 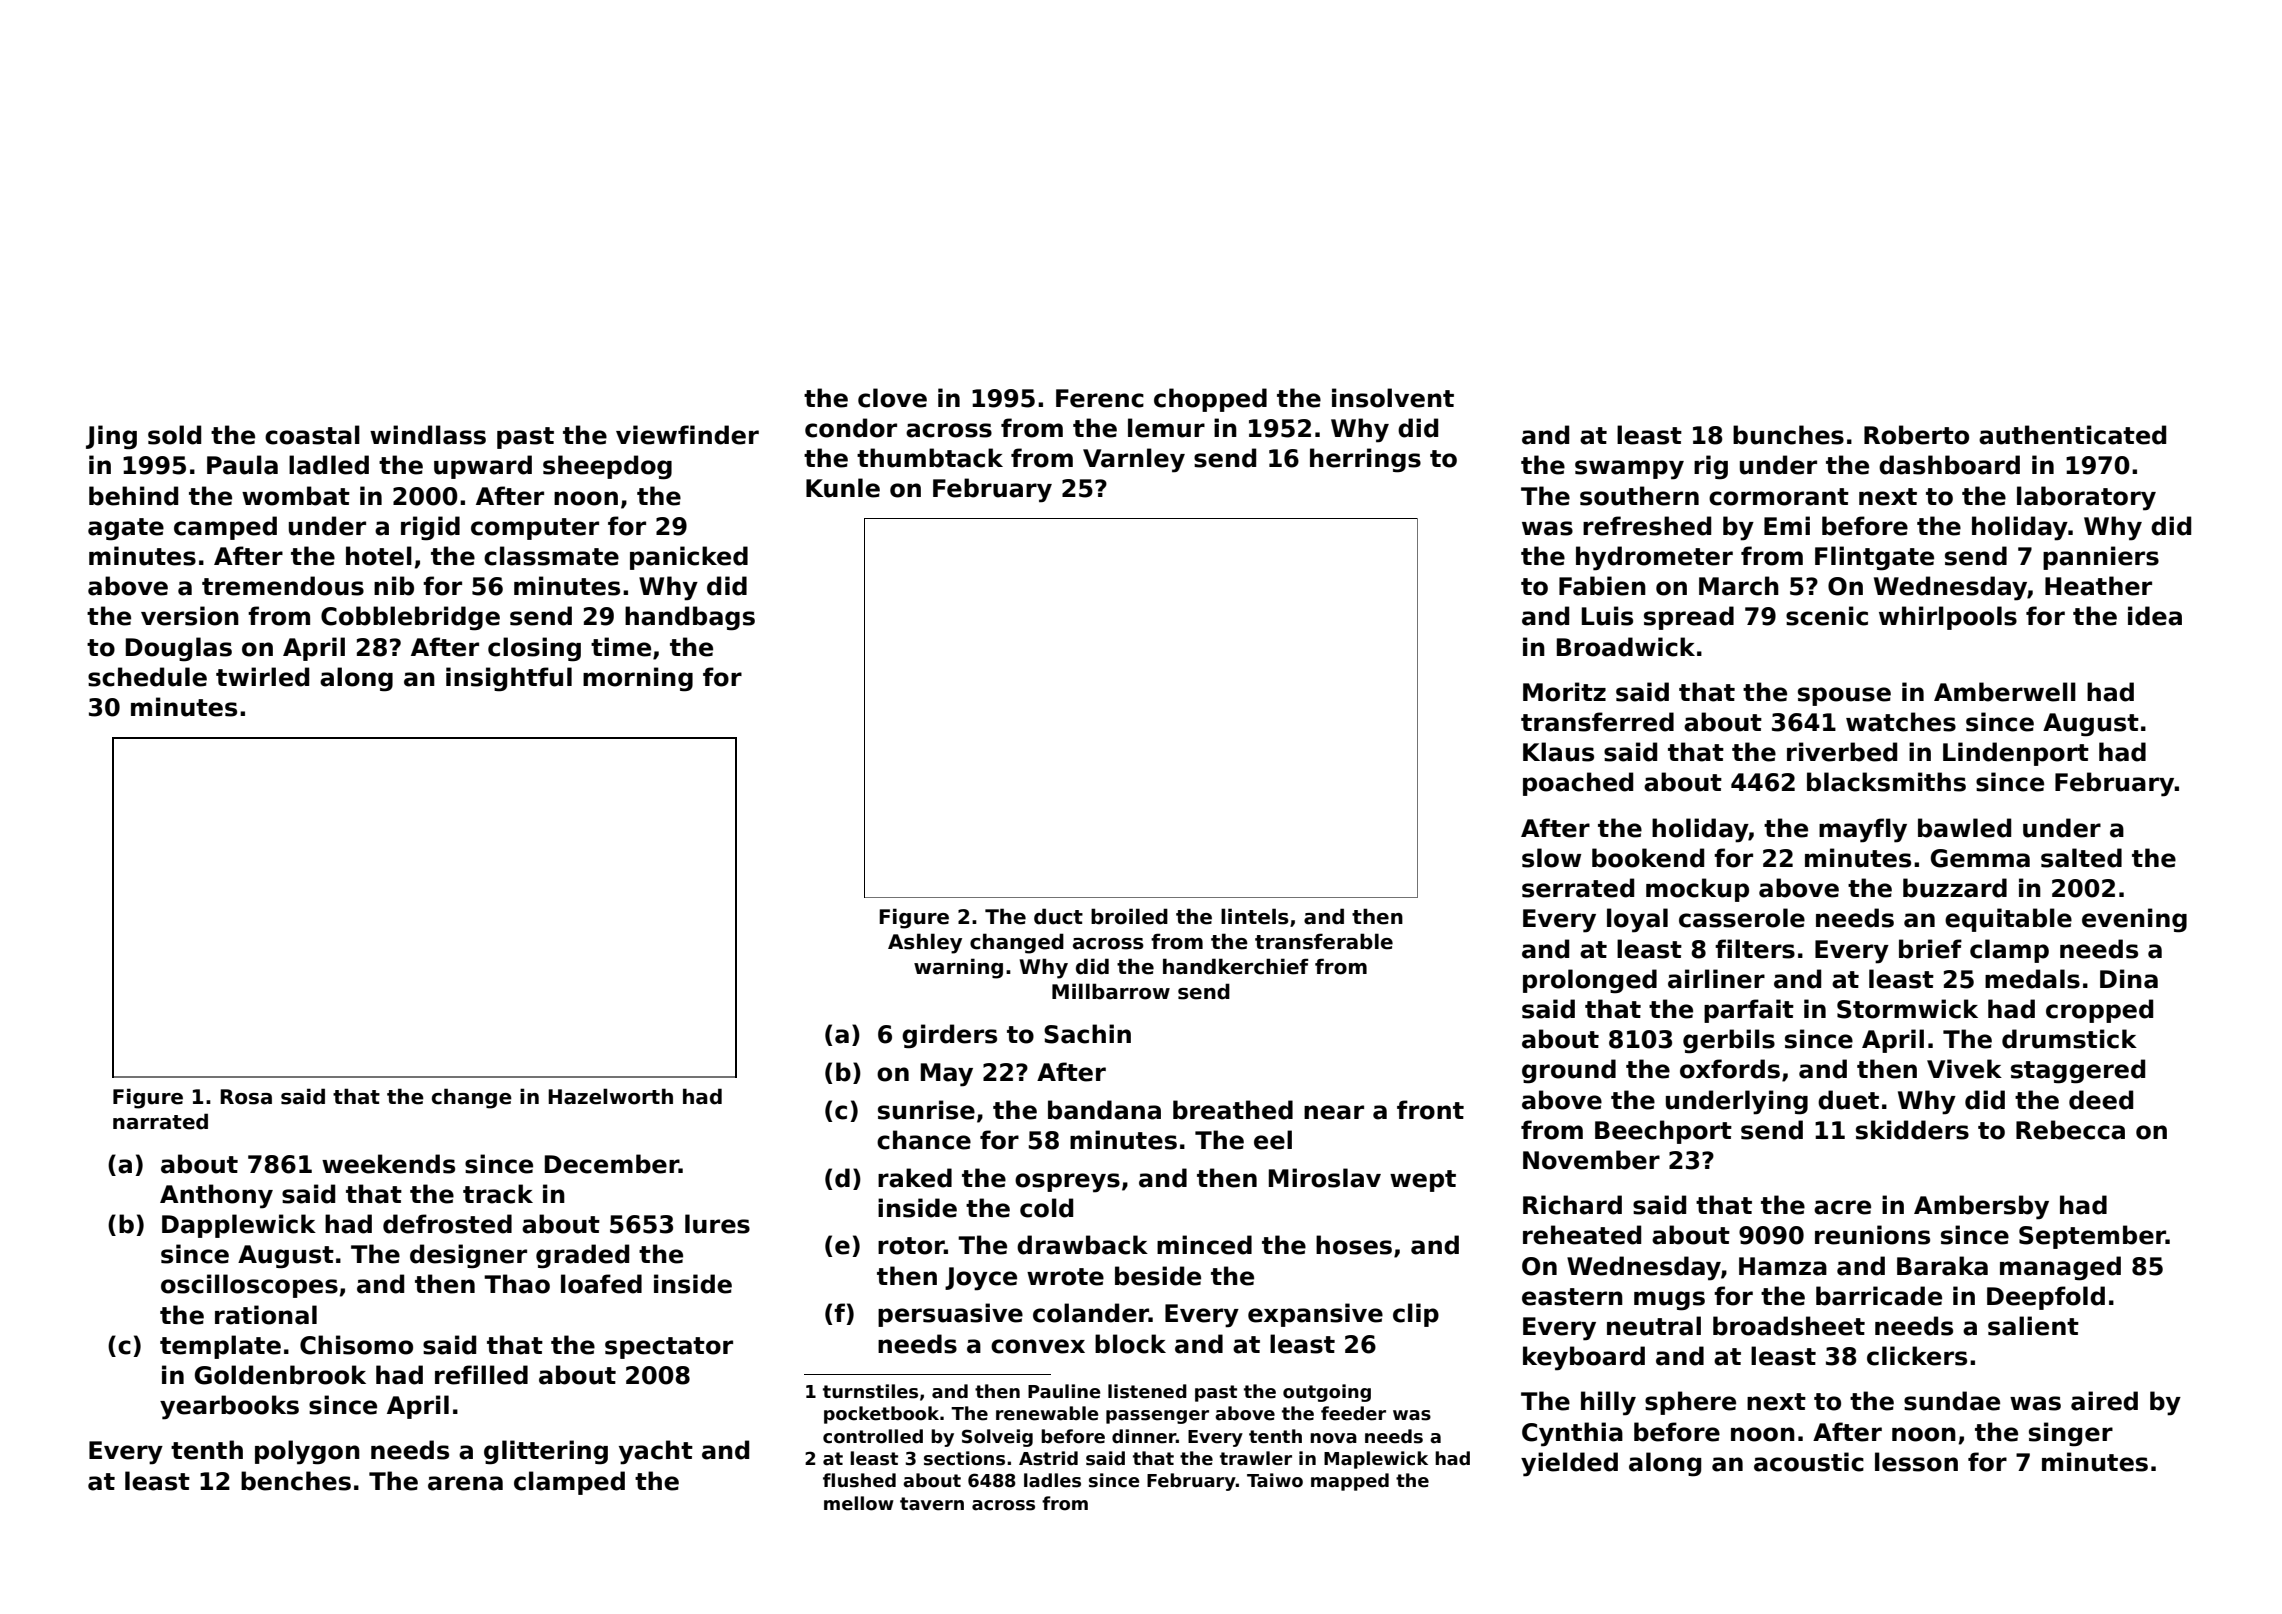 I want to click on Hazelworth, so click(x=610, y=1096).
